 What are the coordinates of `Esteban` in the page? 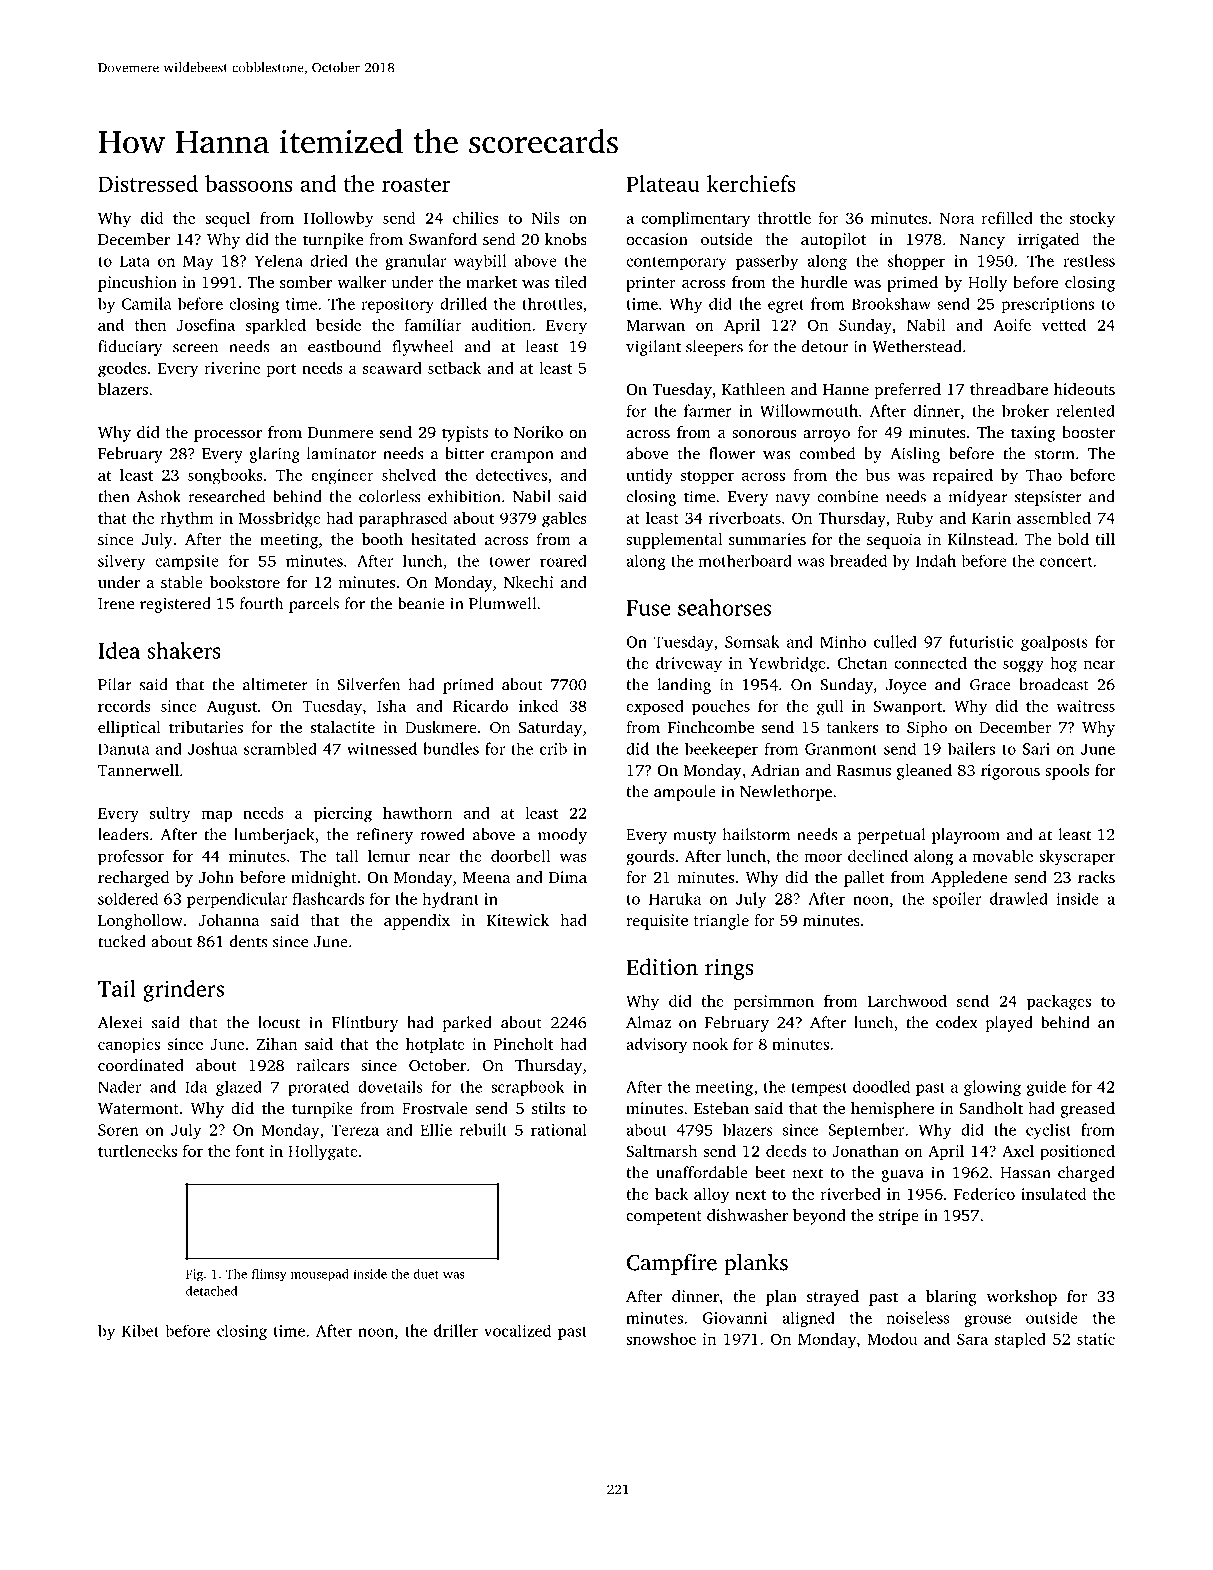 It's located at (721, 1108).
